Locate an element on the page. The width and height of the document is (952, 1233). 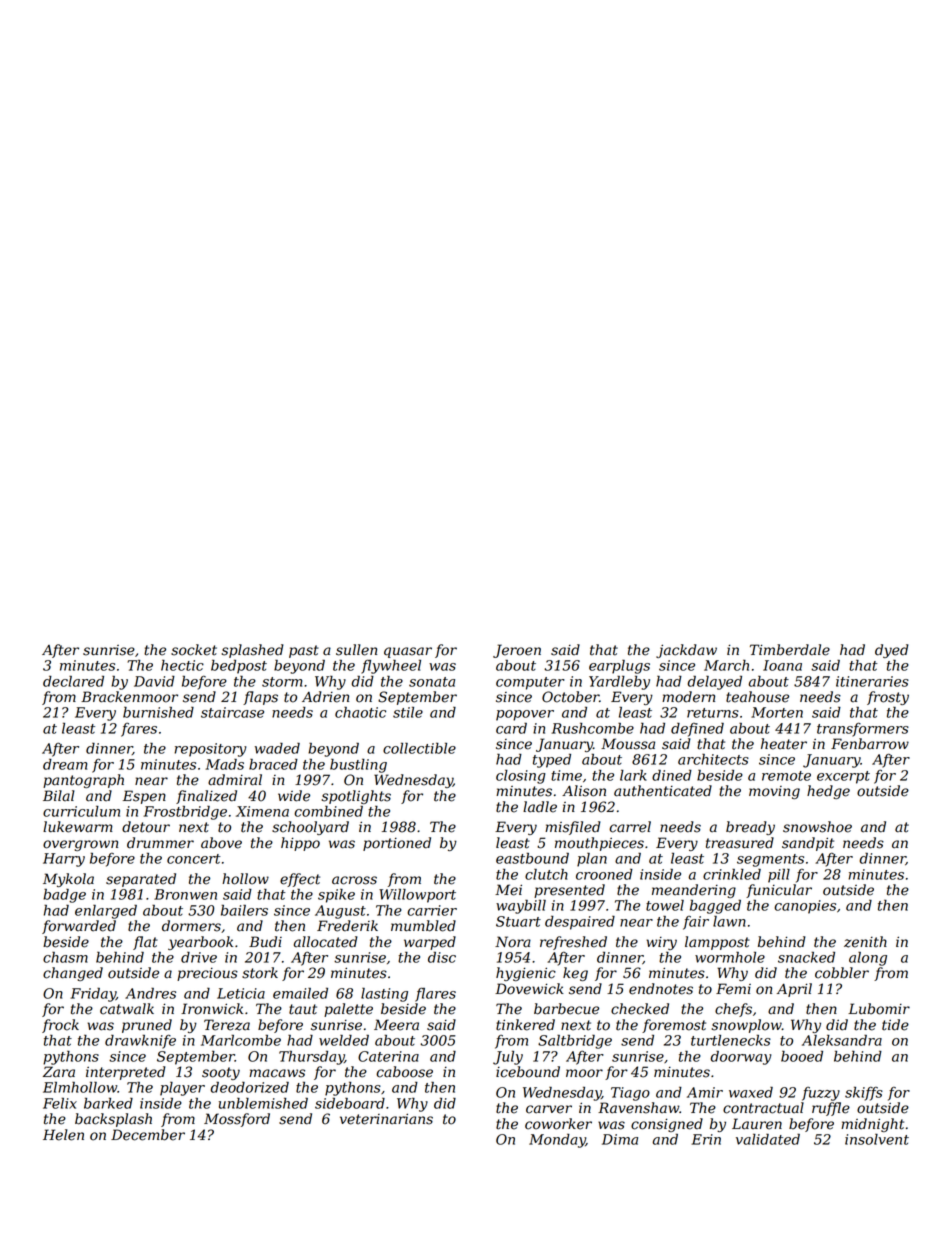
April is located at coordinates (794, 990).
